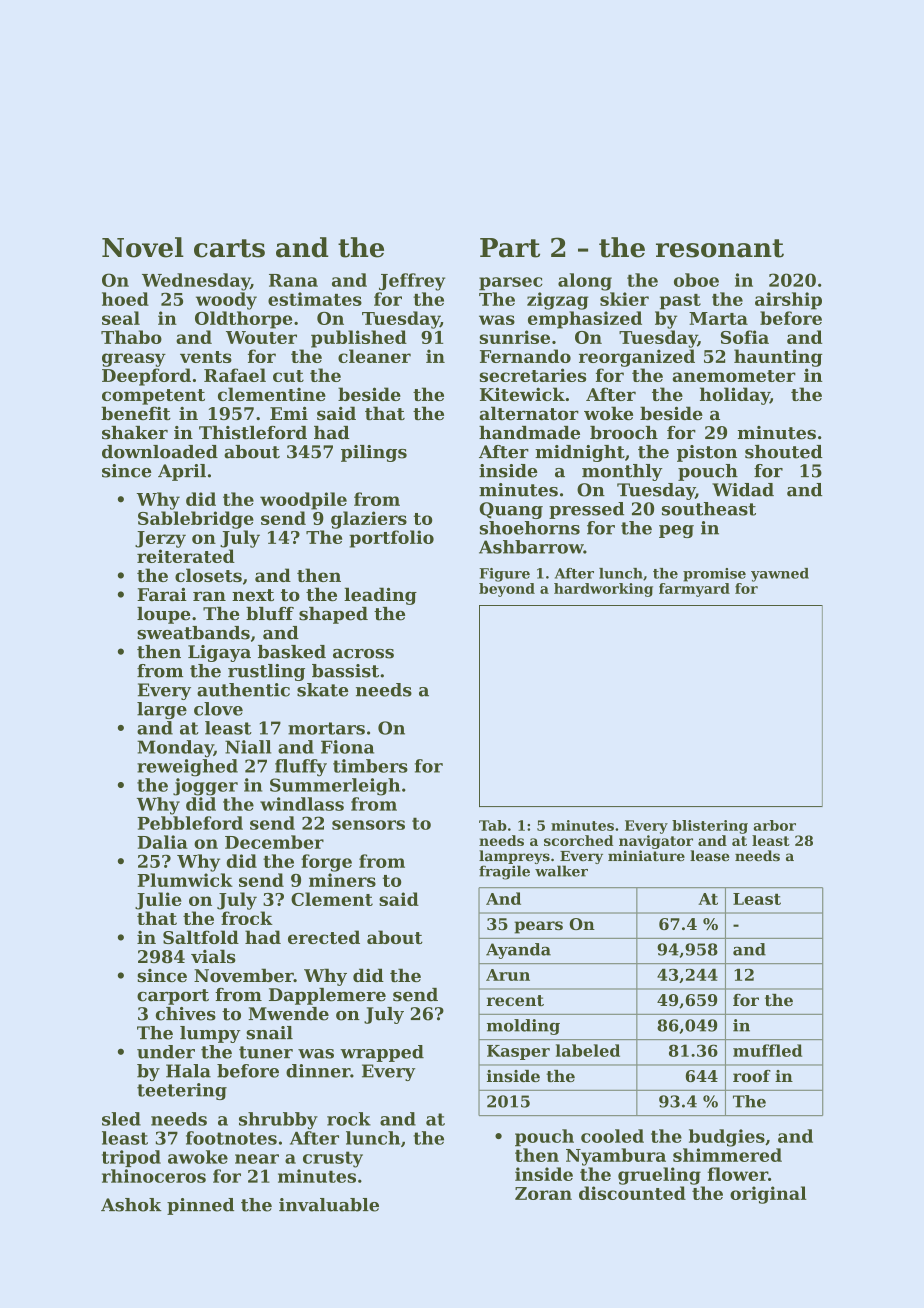  What do you see at coordinates (709, 509) in the screenshot?
I see `southeast` at bounding box center [709, 509].
